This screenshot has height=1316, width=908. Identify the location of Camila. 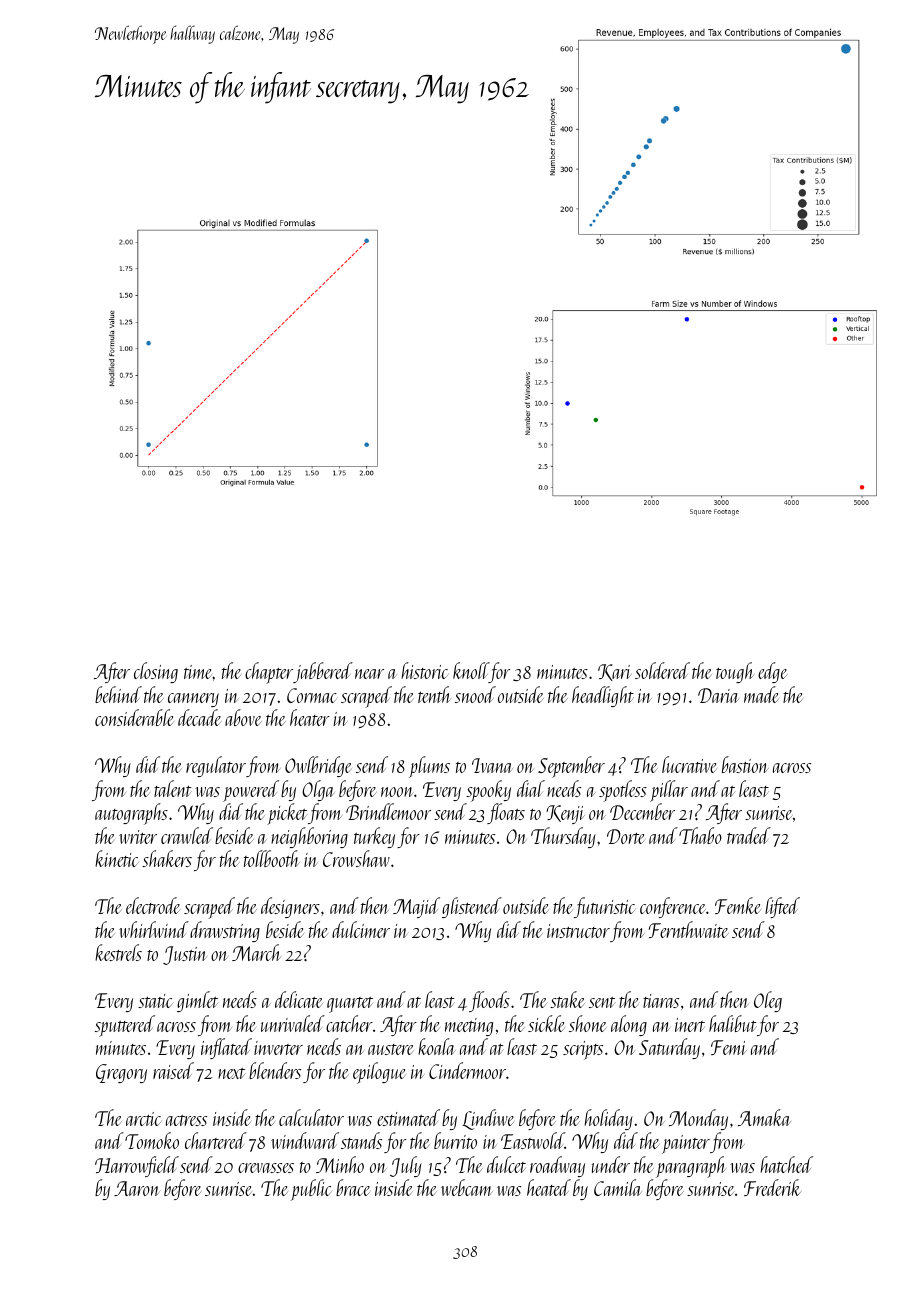
(617, 1187).
